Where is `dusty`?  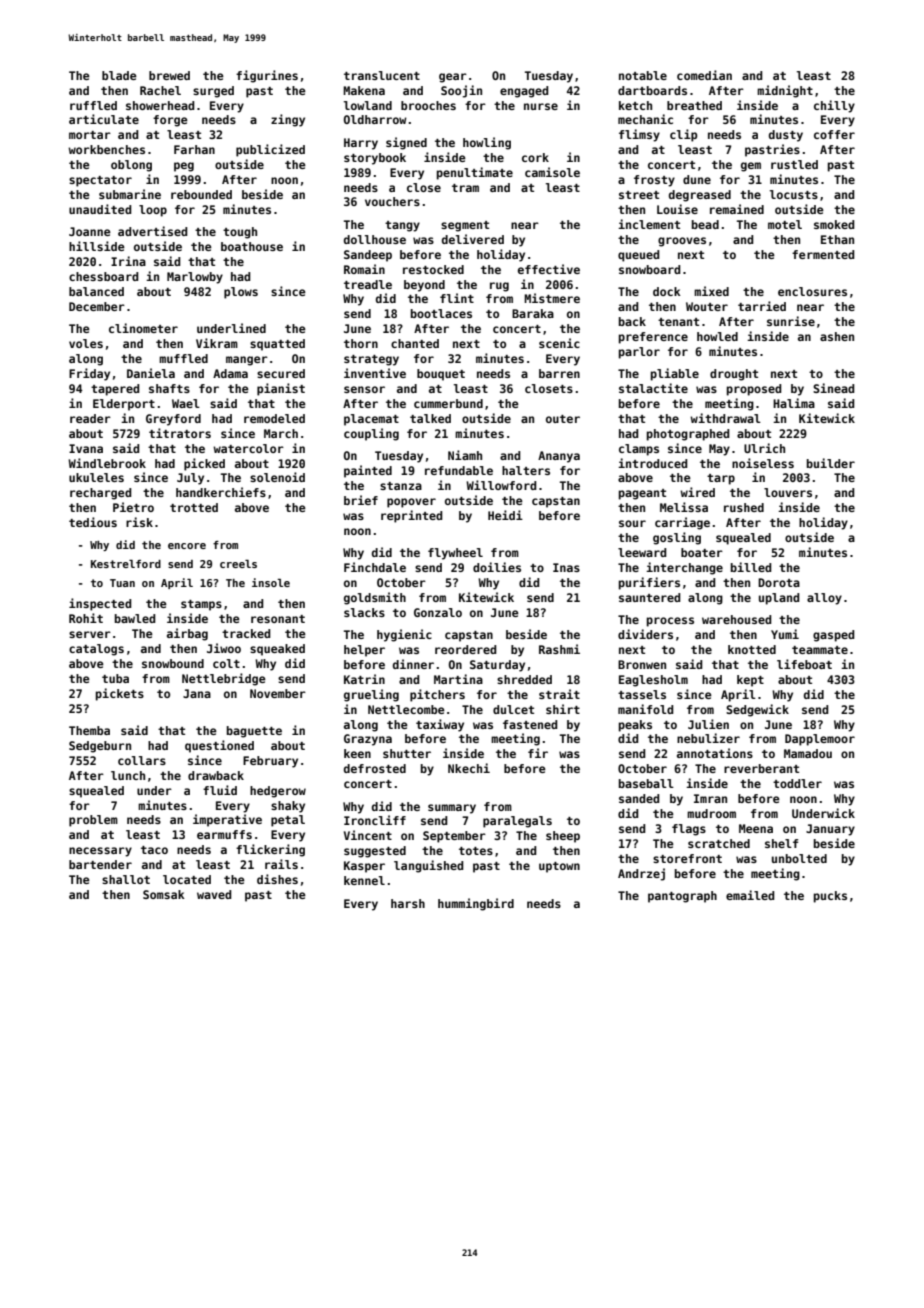 dusty is located at coordinates (786, 136).
